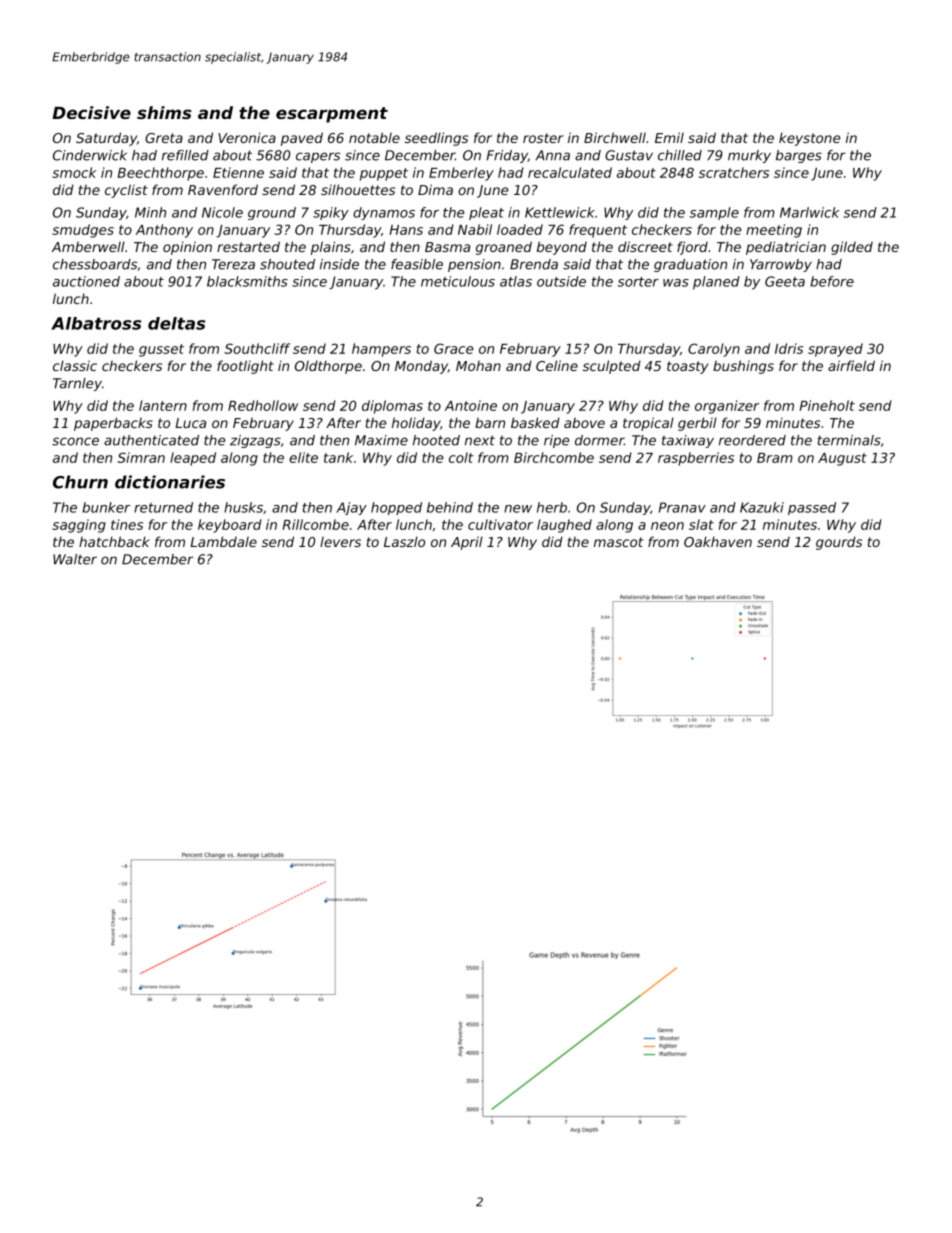 Image resolution: width=952 pixels, height=1233 pixels. I want to click on Walter, so click(75, 559).
